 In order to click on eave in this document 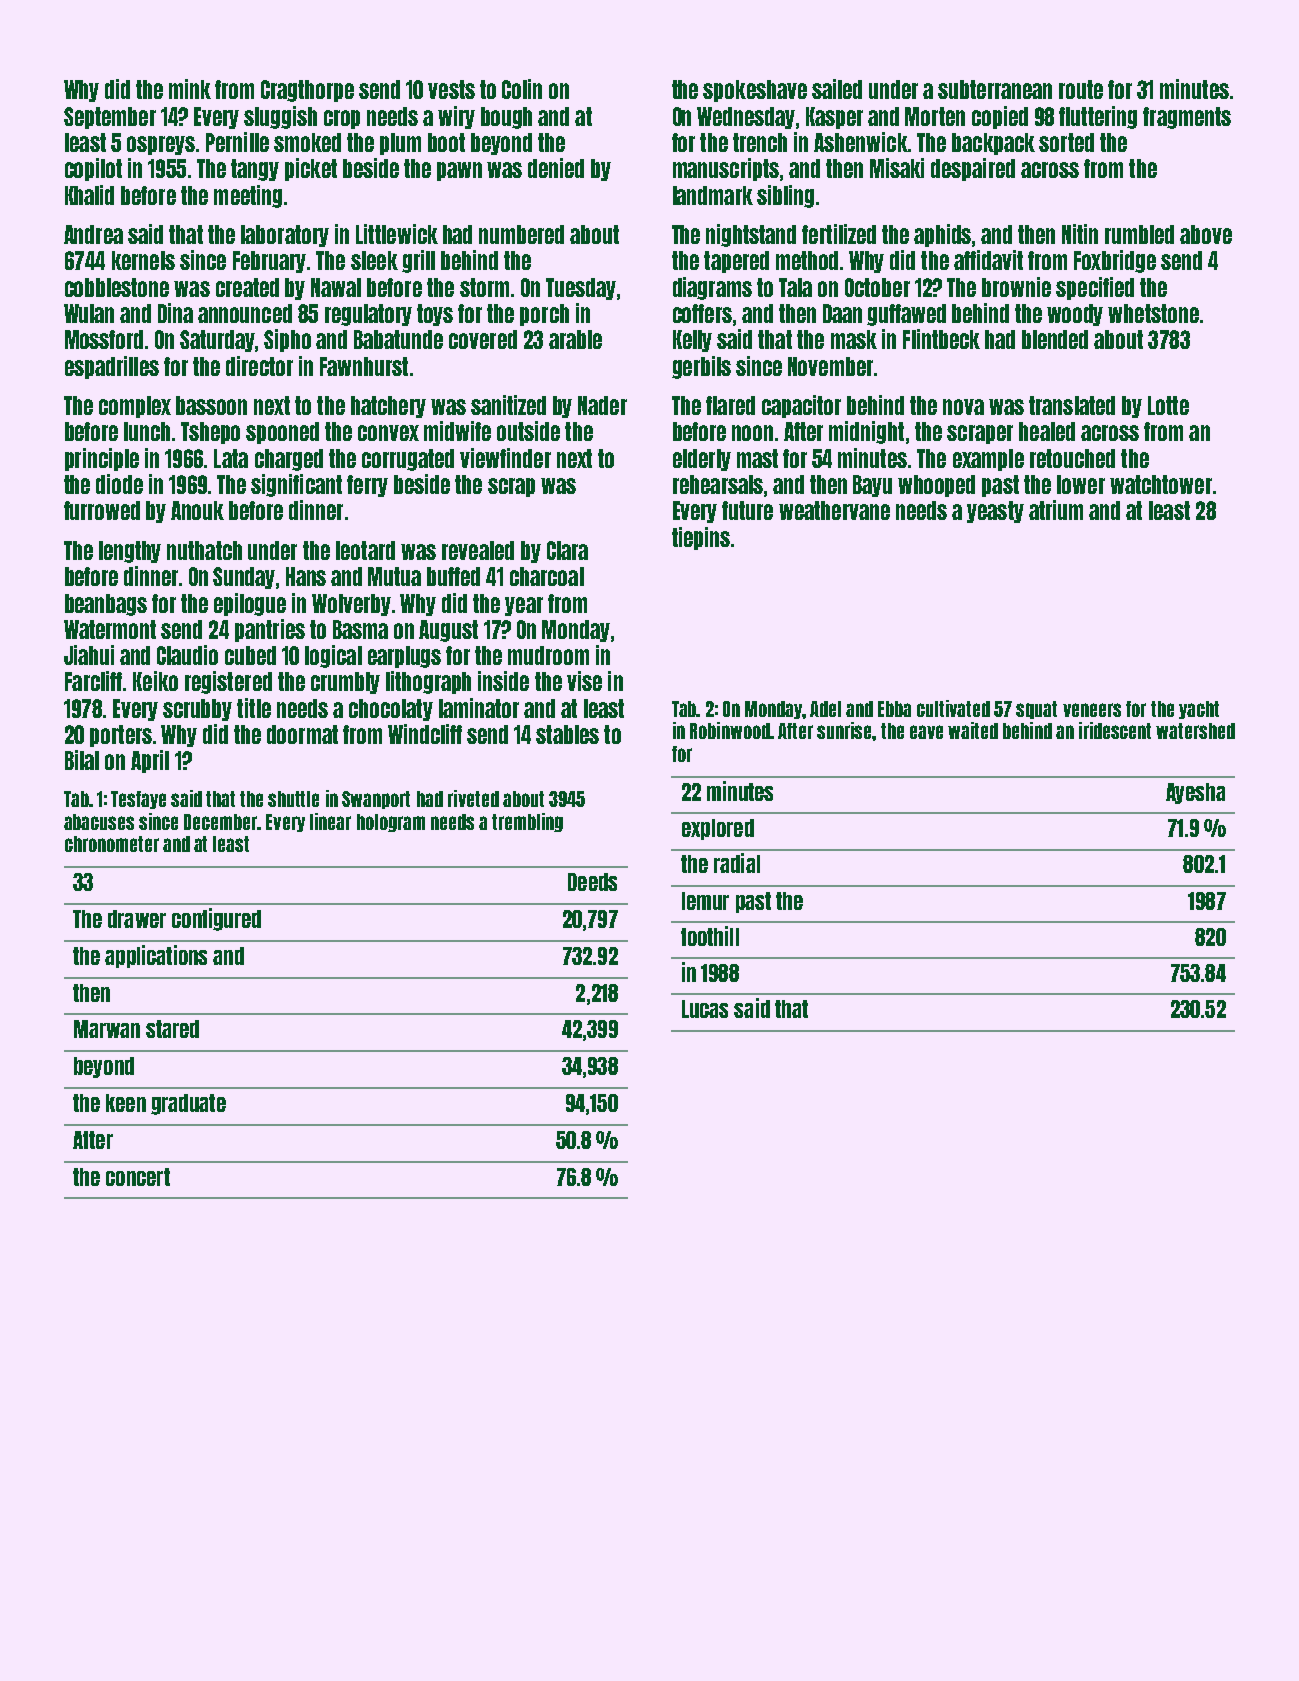, I will do `click(926, 732)`.
